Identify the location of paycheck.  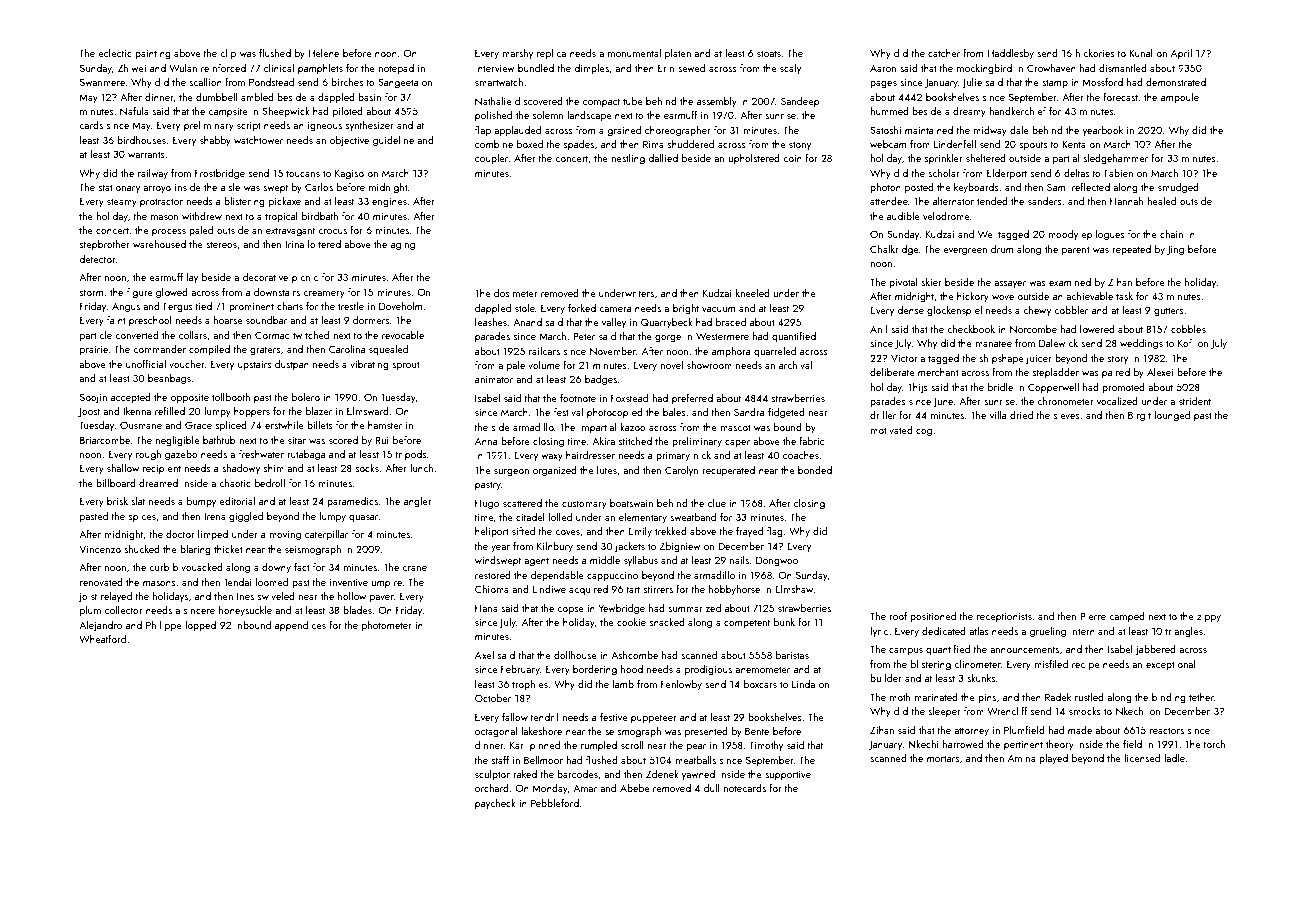
(495, 804).
